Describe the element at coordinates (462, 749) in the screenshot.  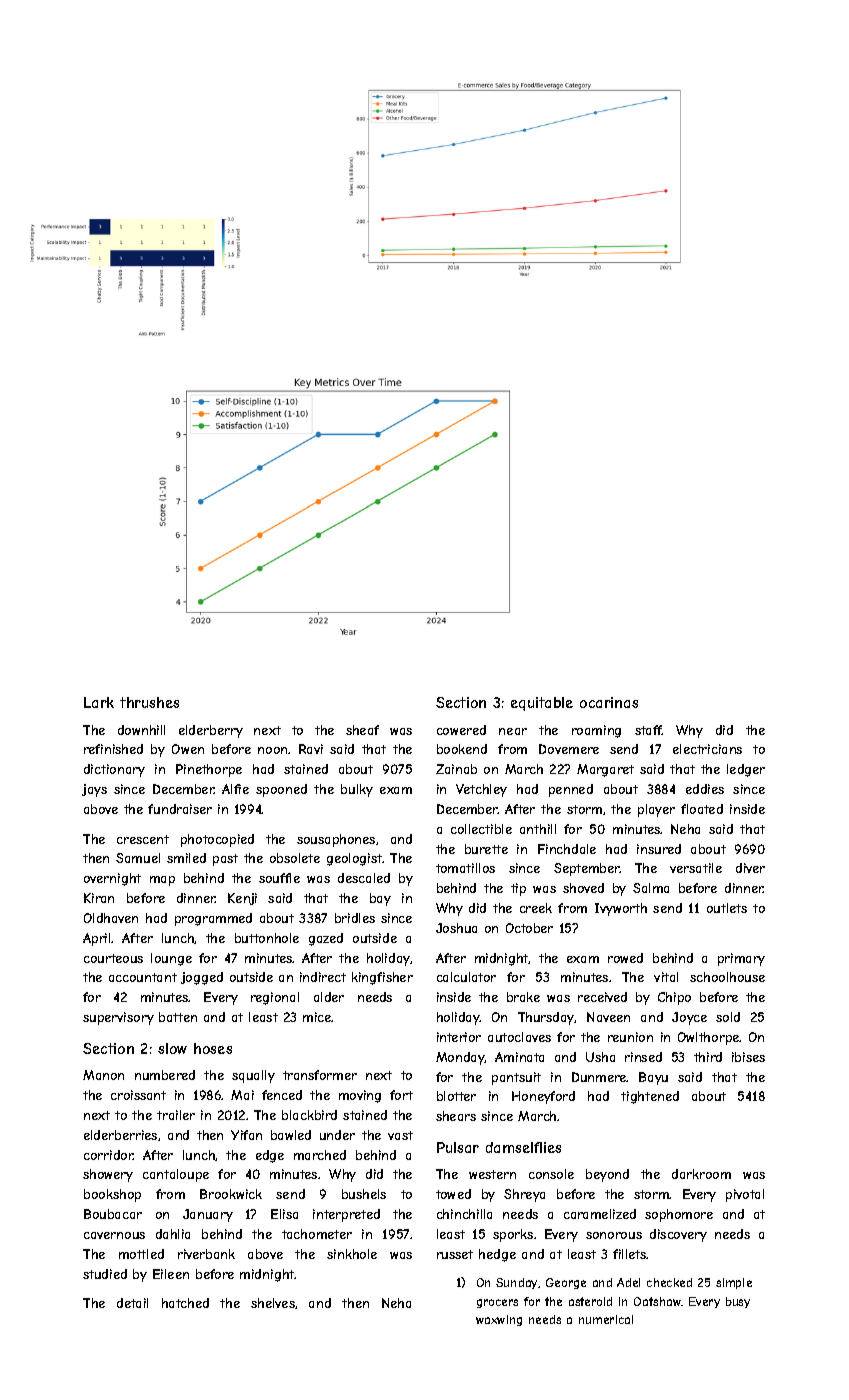
I see `bookend` at that location.
